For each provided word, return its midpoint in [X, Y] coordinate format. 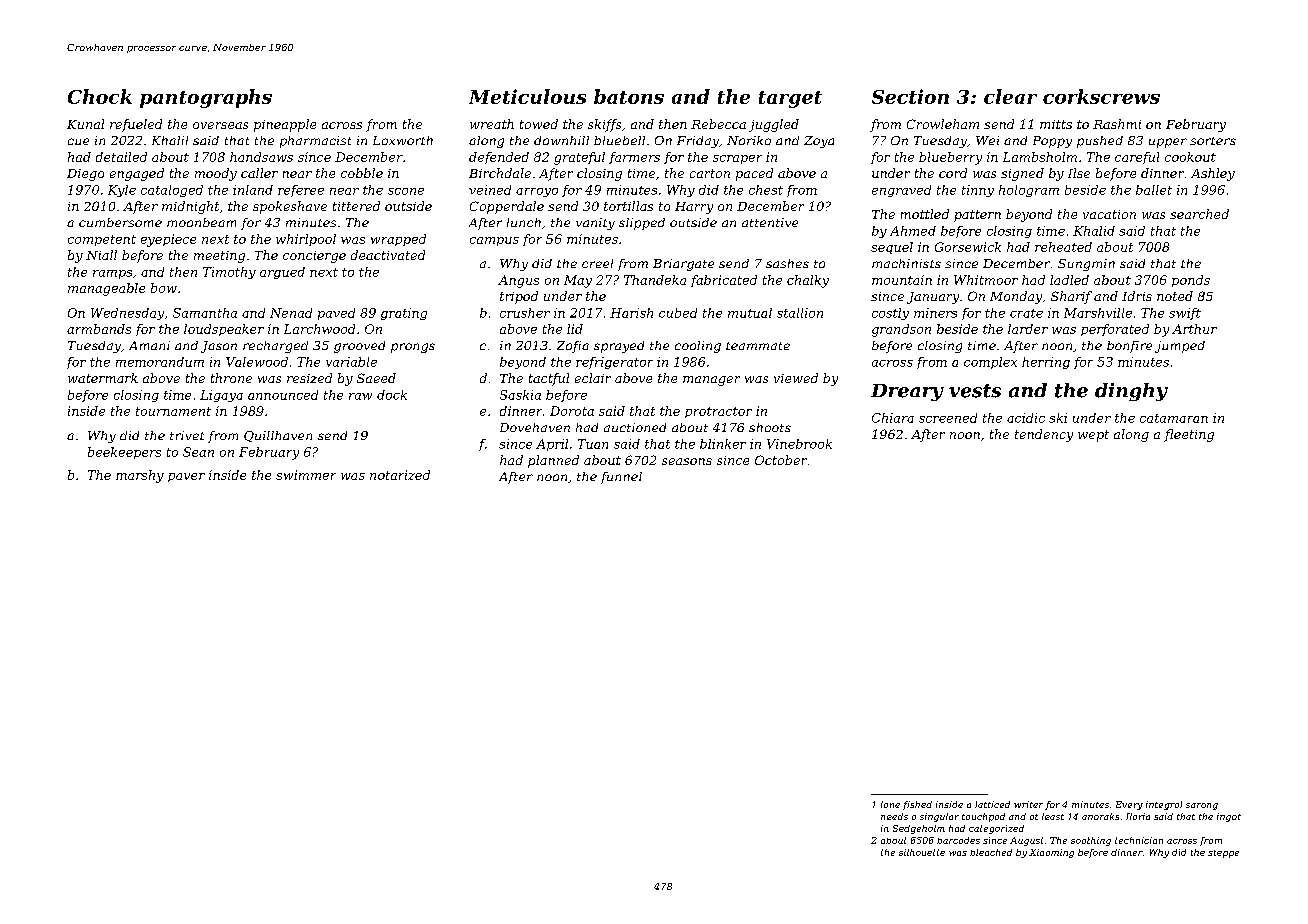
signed [1022, 174]
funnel [621, 478]
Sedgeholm [919, 829]
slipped [642, 224]
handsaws [261, 157]
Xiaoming [1051, 853]
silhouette [922, 852]
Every [1129, 805]
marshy [140, 476]
